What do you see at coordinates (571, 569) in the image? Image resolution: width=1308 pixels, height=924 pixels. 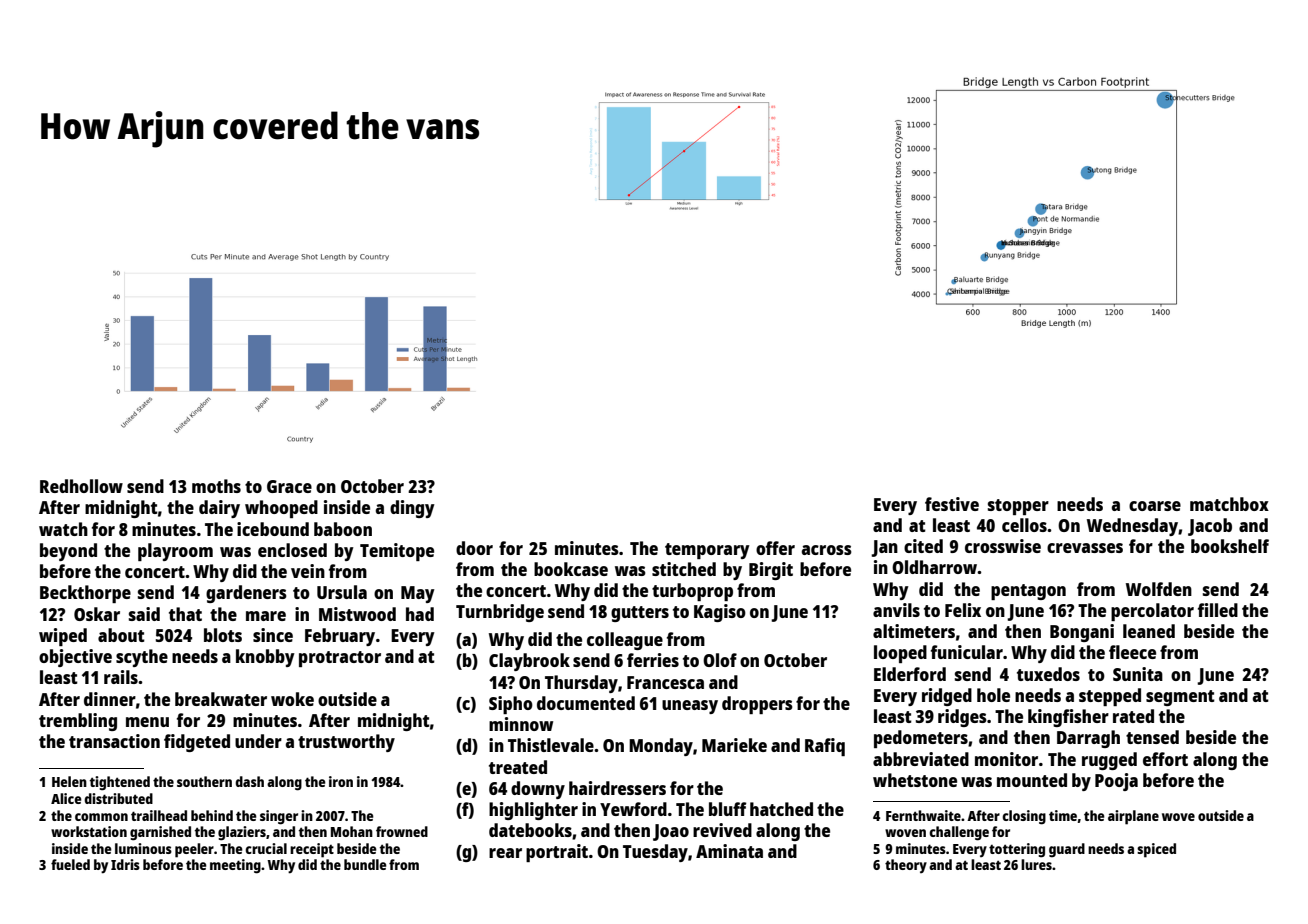 I see `bookcase` at bounding box center [571, 569].
